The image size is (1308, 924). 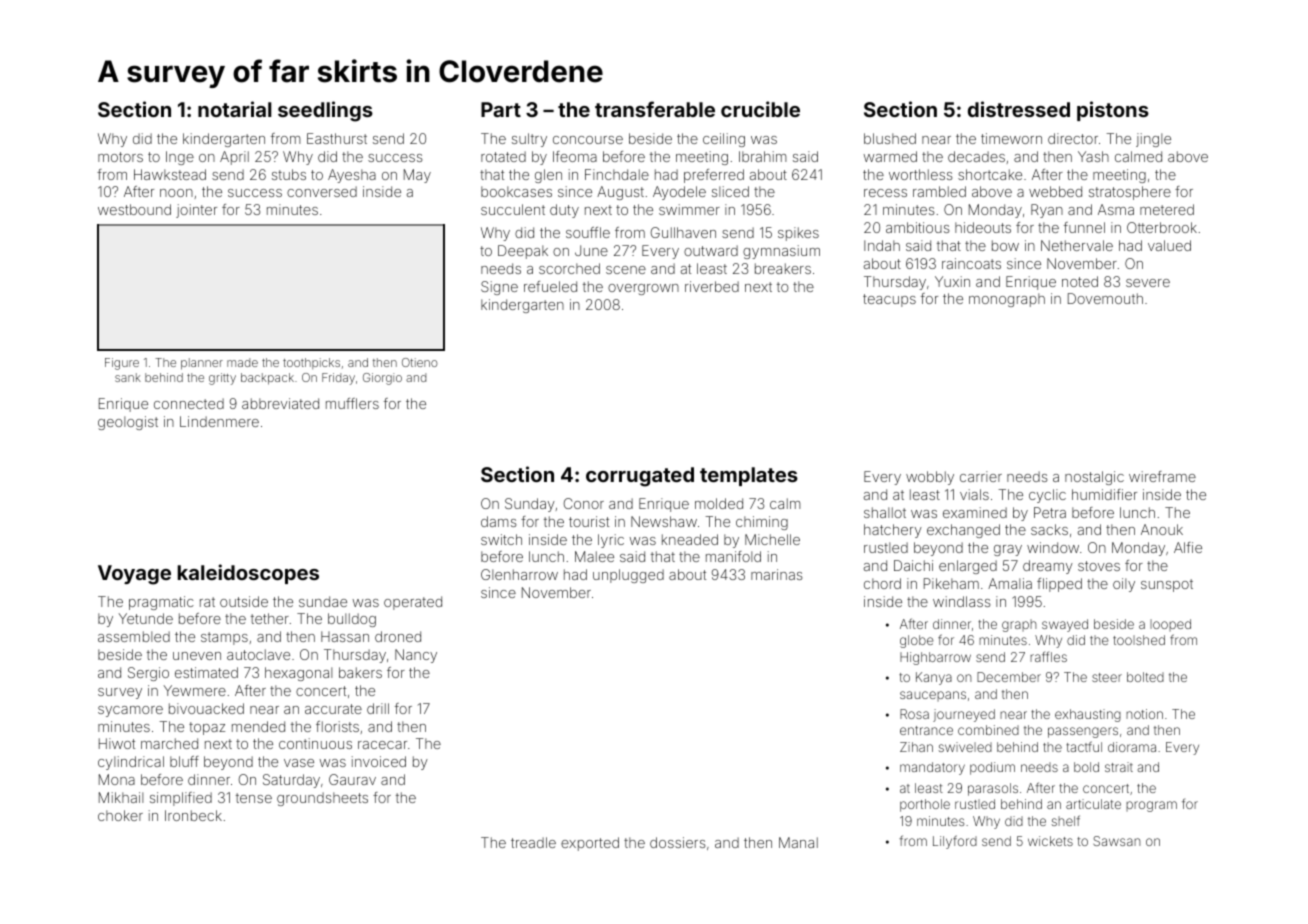 I want to click on humidifier, so click(x=1104, y=494).
